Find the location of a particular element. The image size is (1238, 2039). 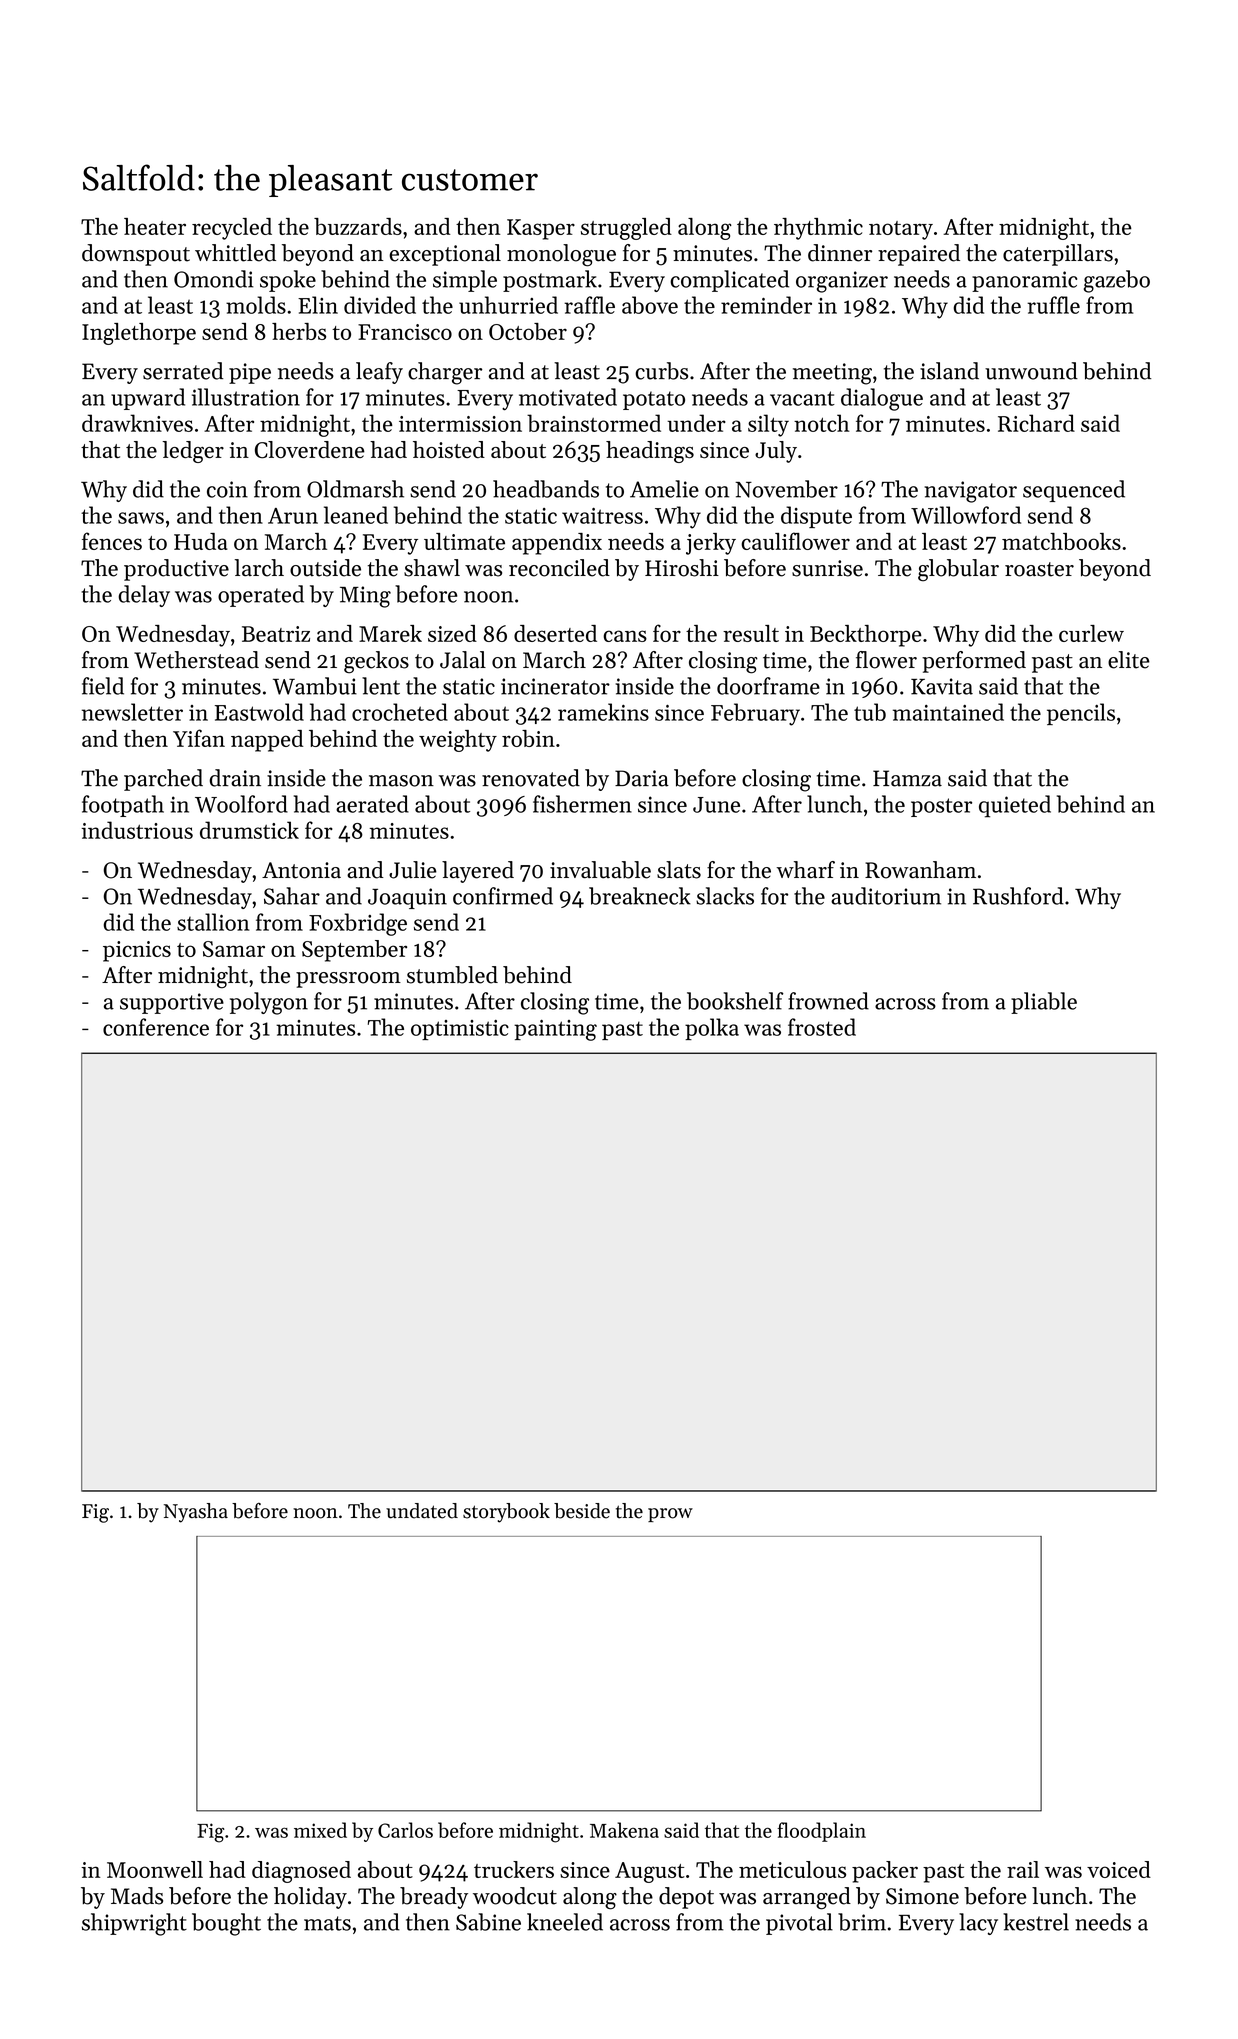

pliable is located at coordinates (1044, 1003).
